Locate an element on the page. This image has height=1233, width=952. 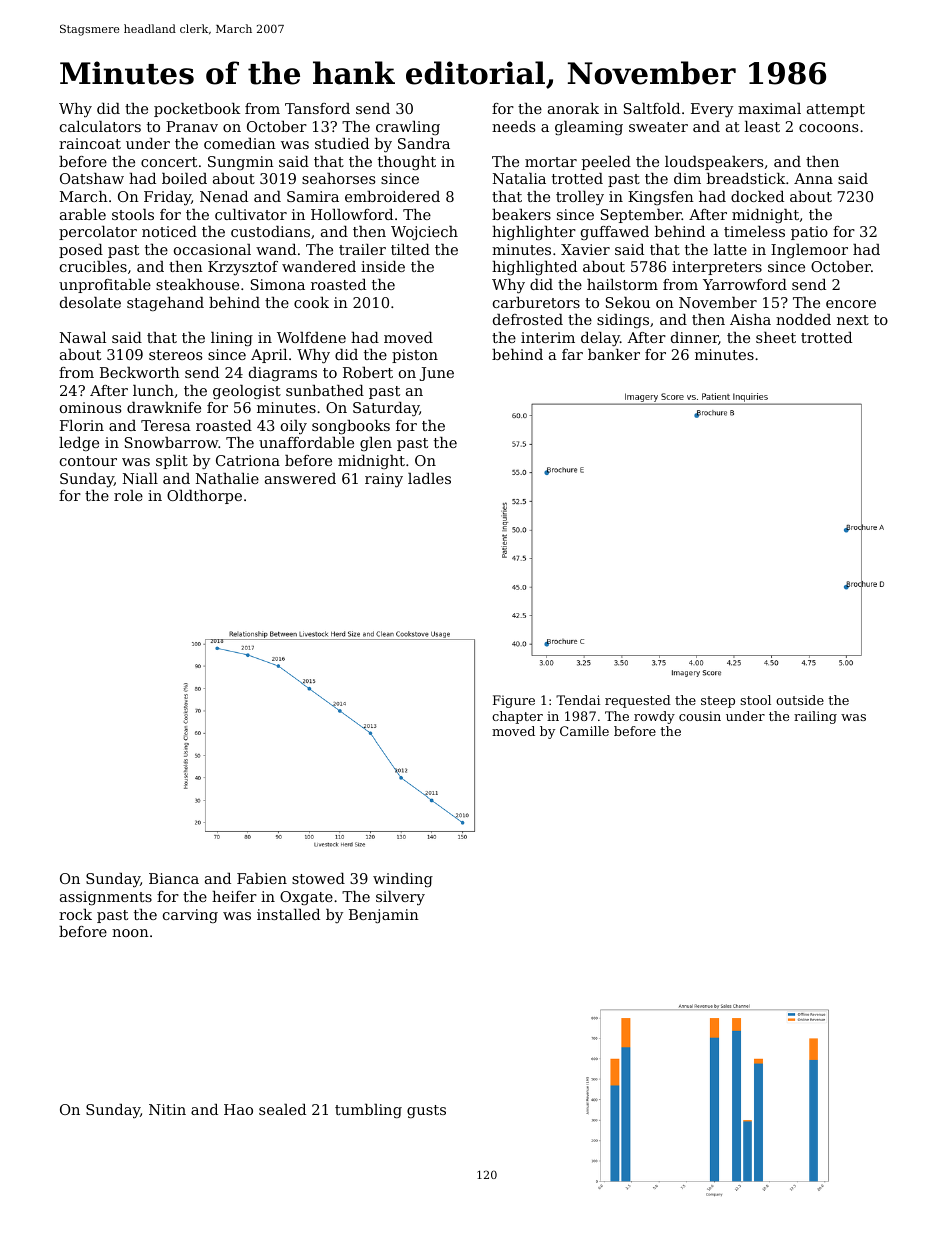
noticed is located at coordinates (169, 231).
